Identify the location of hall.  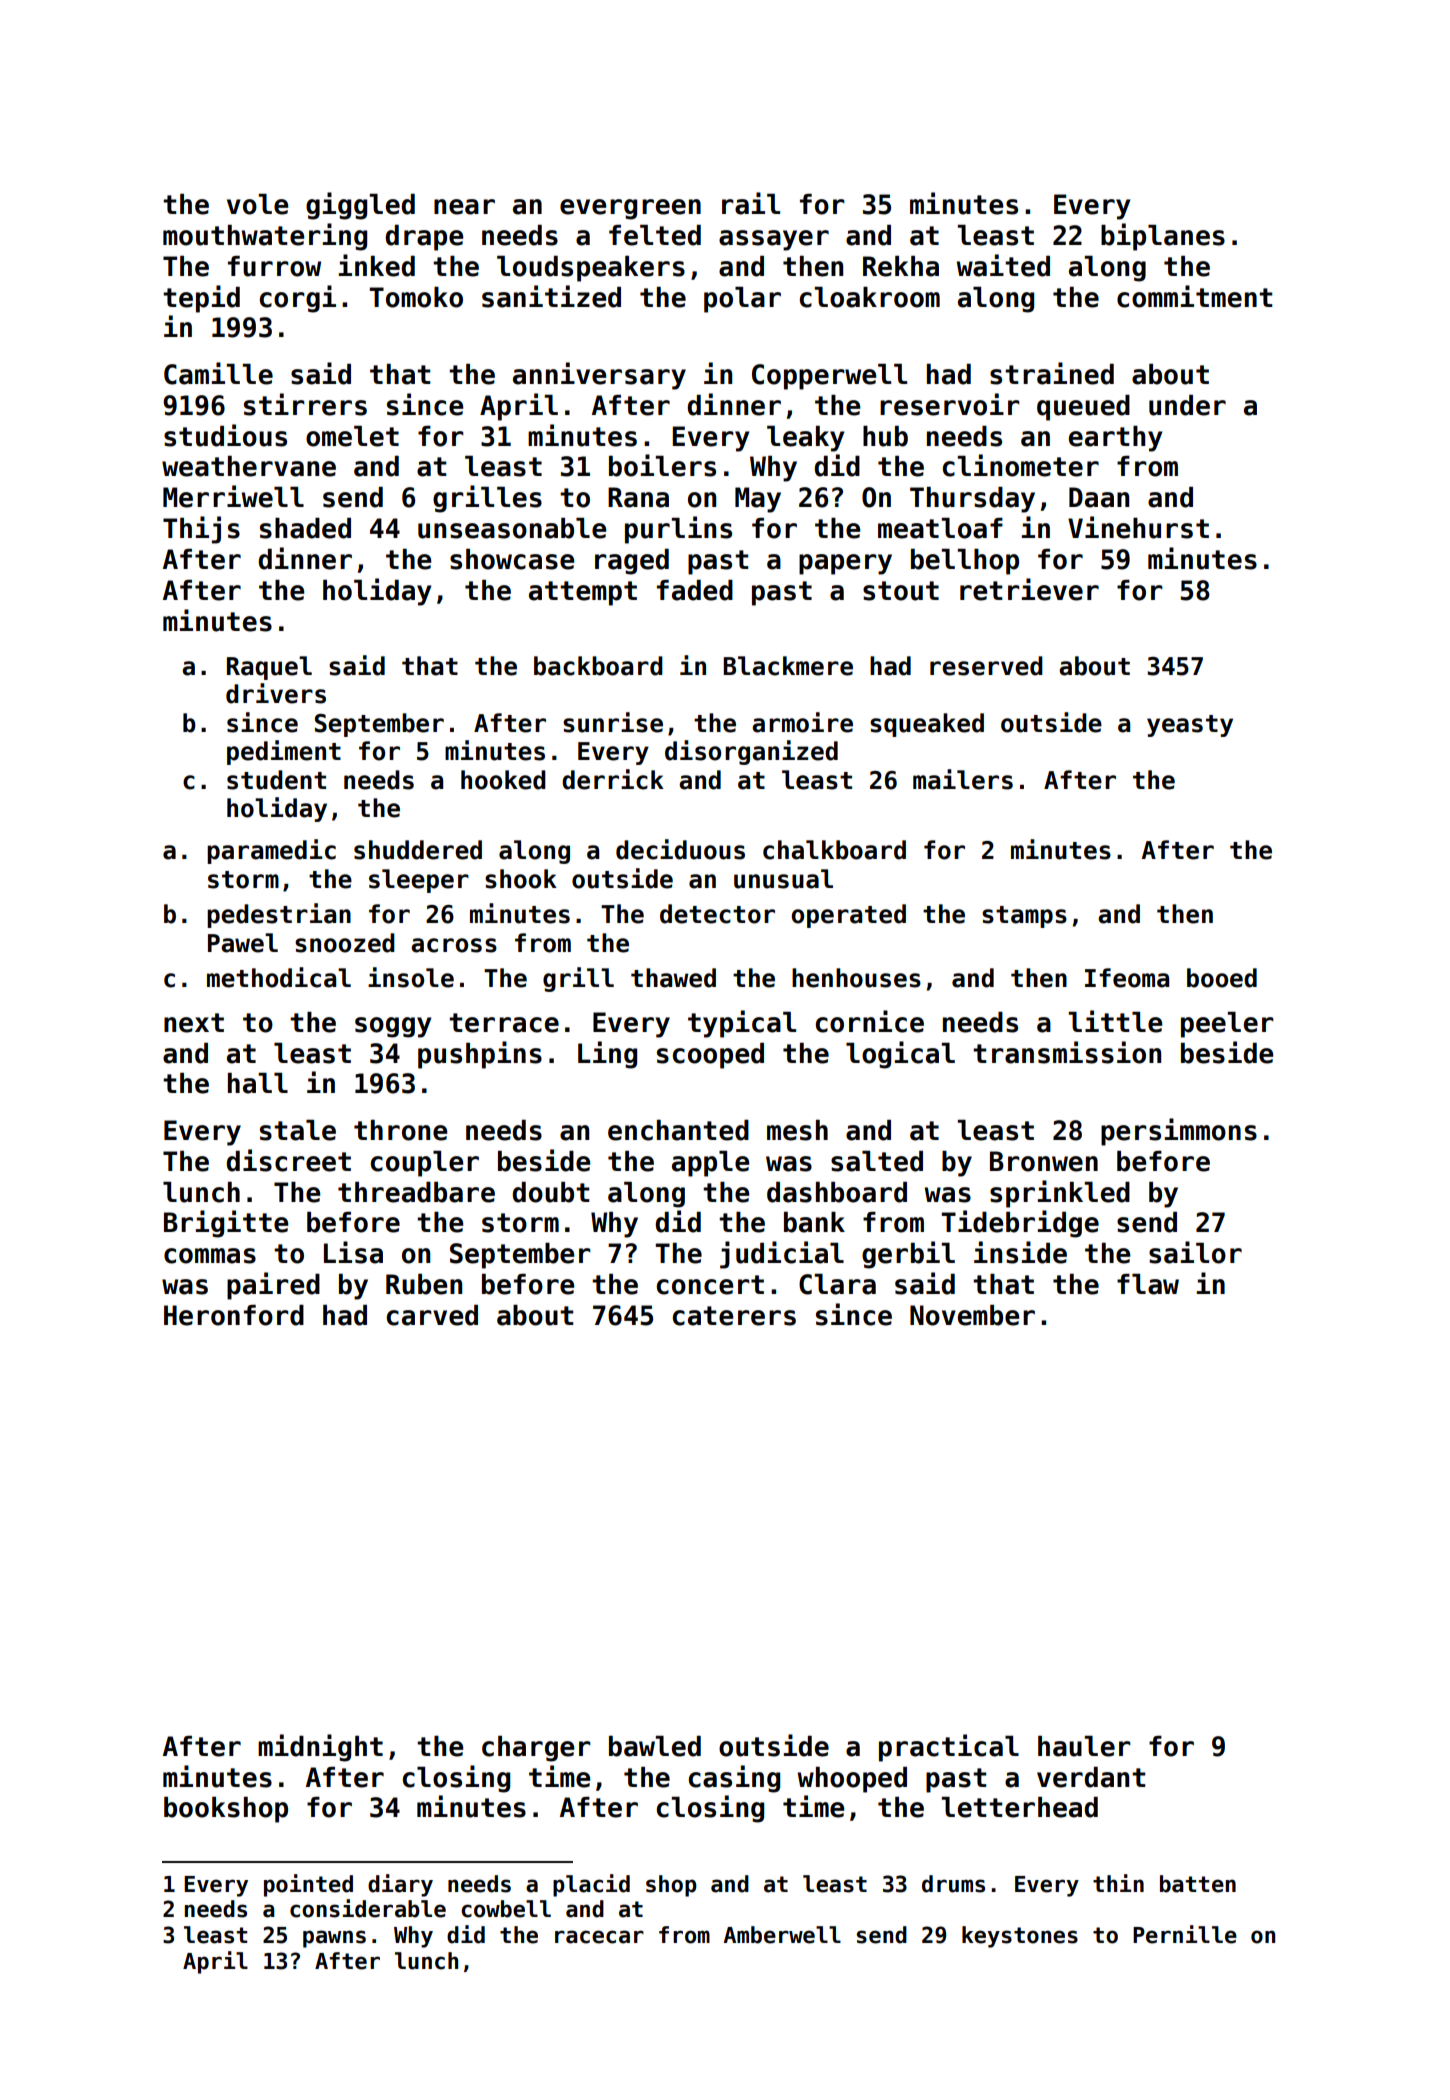
(258, 1083).
